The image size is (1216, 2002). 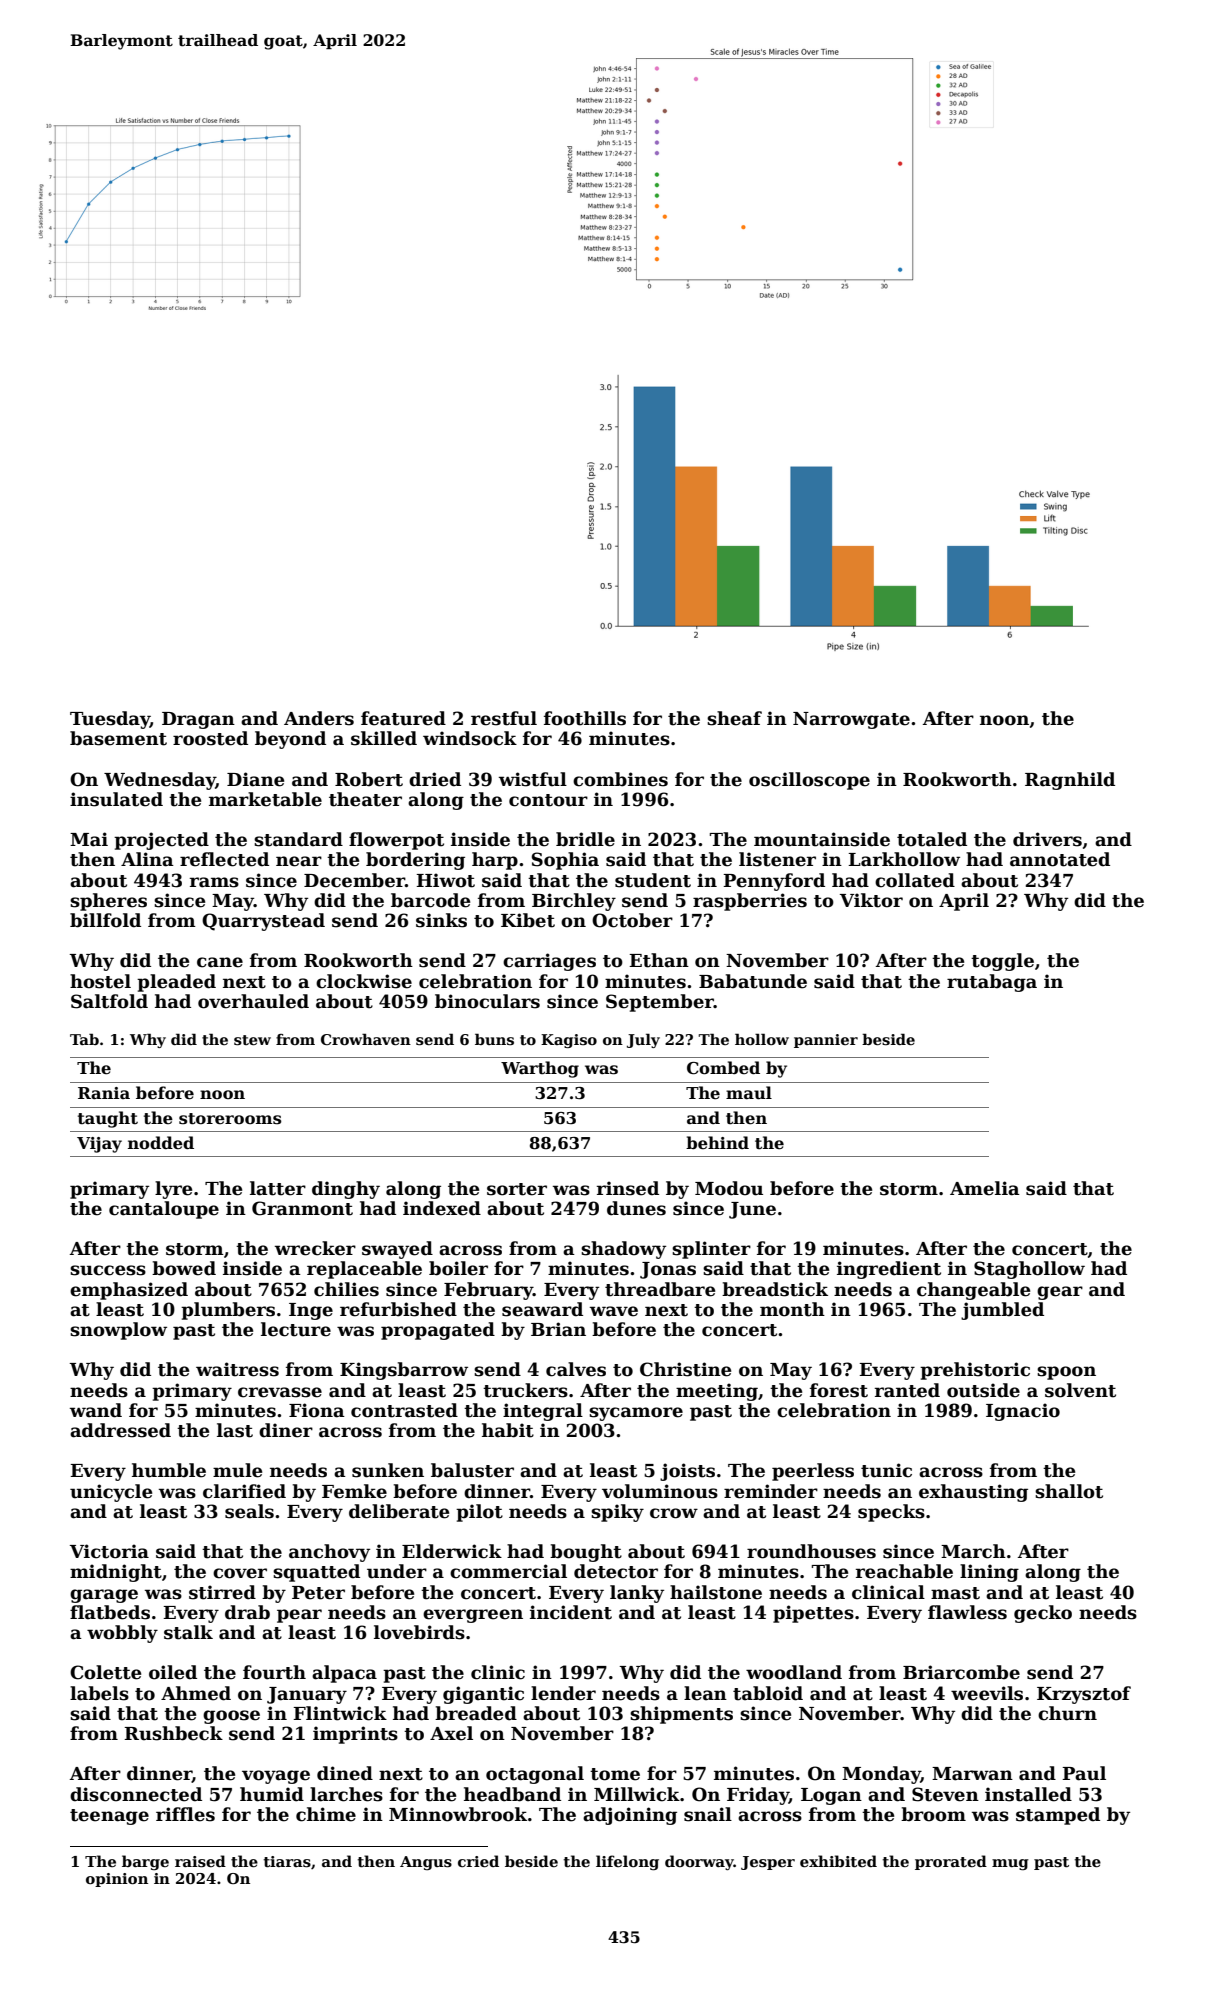 What do you see at coordinates (1069, 1491) in the image?
I see `shallot` at bounding box center [1069, 1491].
